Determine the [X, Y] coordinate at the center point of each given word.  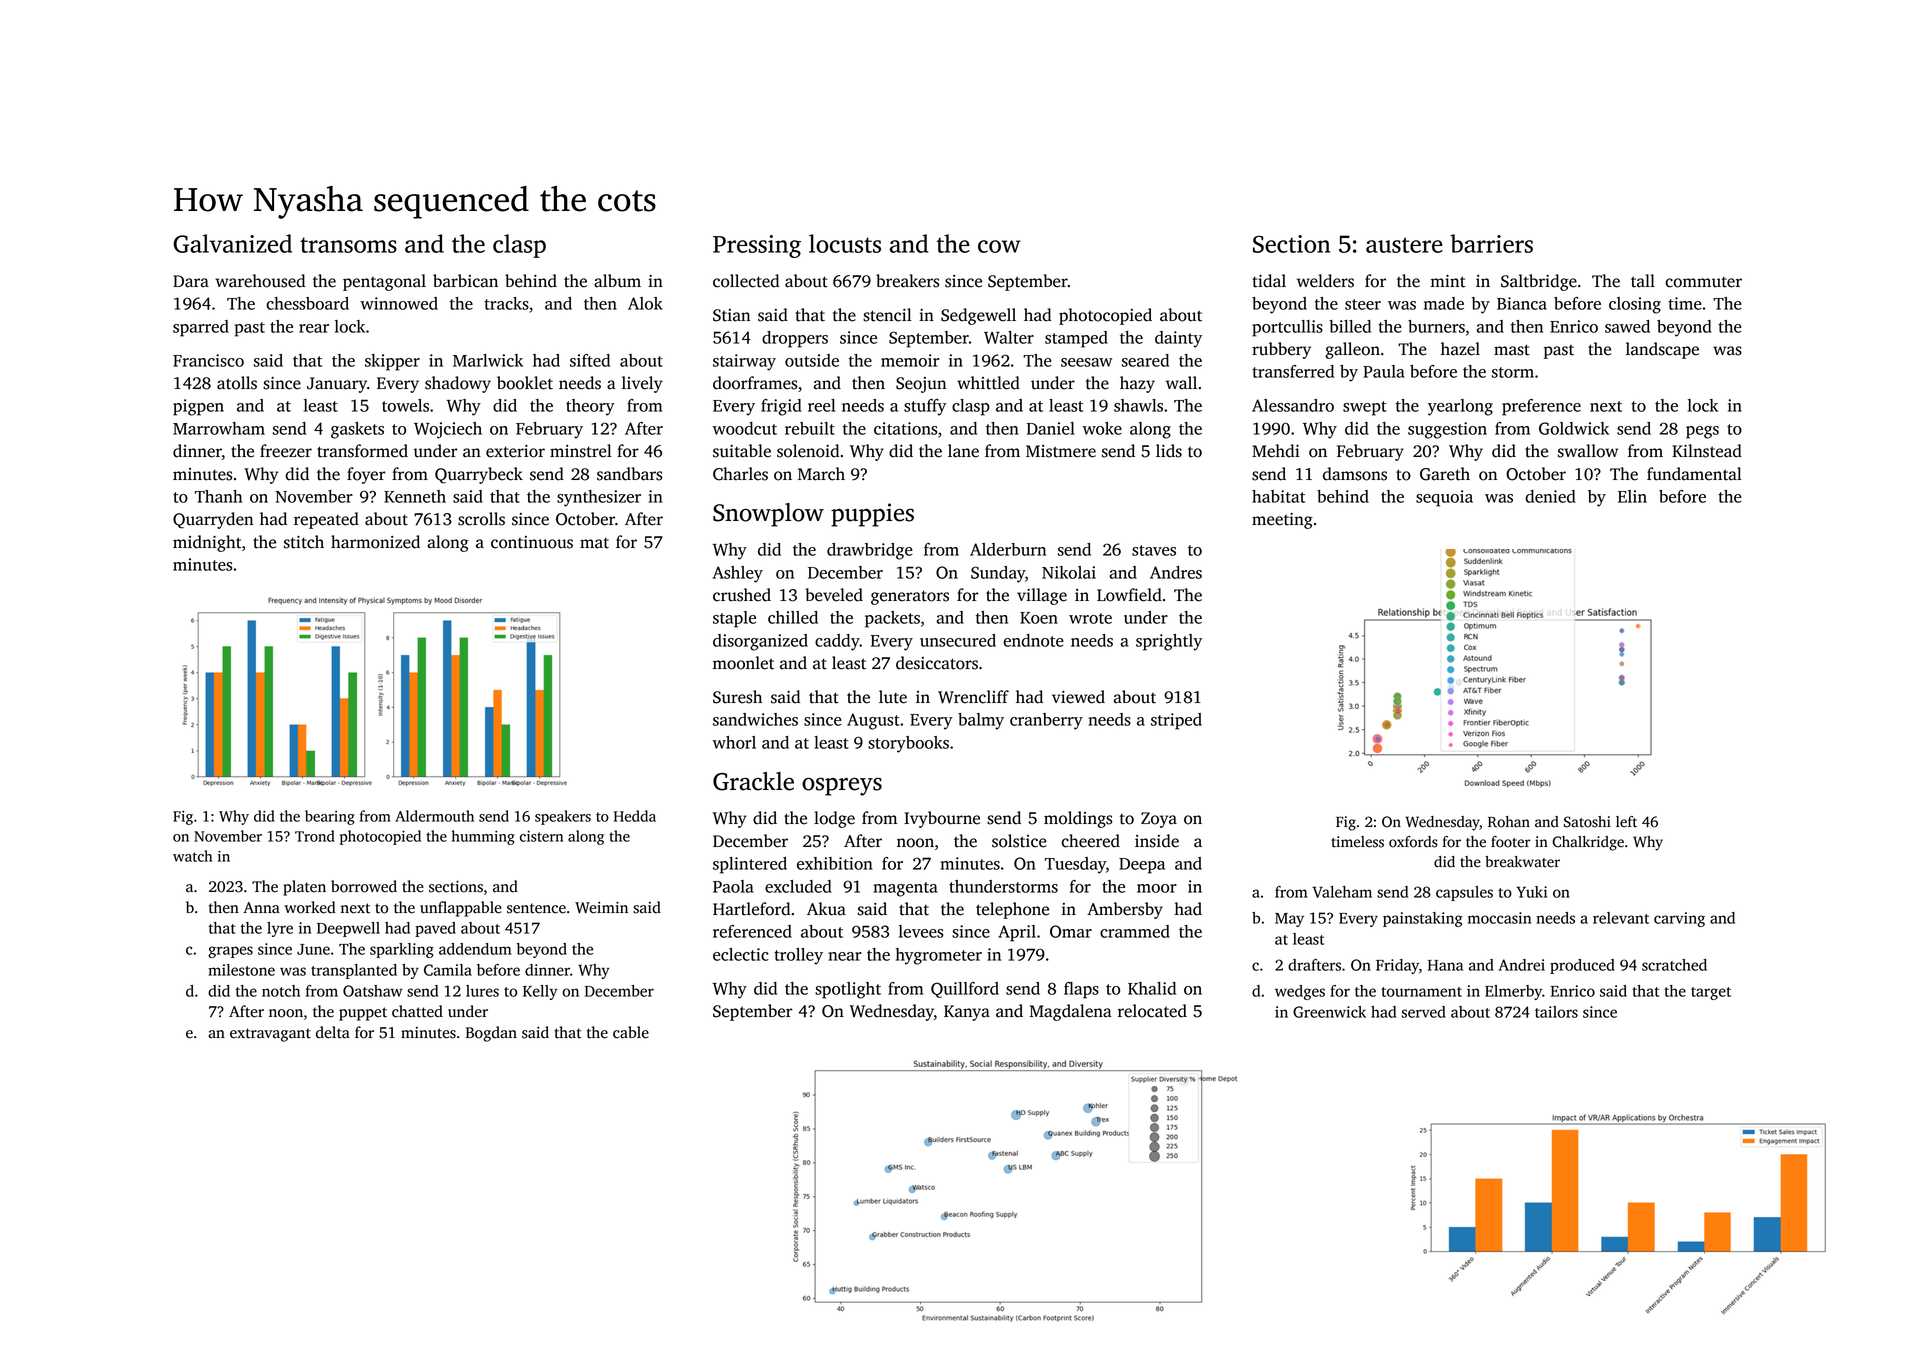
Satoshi [1587, 822]
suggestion [1447, 430]
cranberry [1046, 721]
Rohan [1509, 822]
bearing [330, 817]
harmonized [375, 542]
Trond [315, 836]
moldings [1078, 819]
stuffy [925, 407]
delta [333, 1032]
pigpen [198, 407]
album [617, 281]
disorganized [760, 642]
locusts [845, 243]
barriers [1491, 243]
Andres [1176, 572]
